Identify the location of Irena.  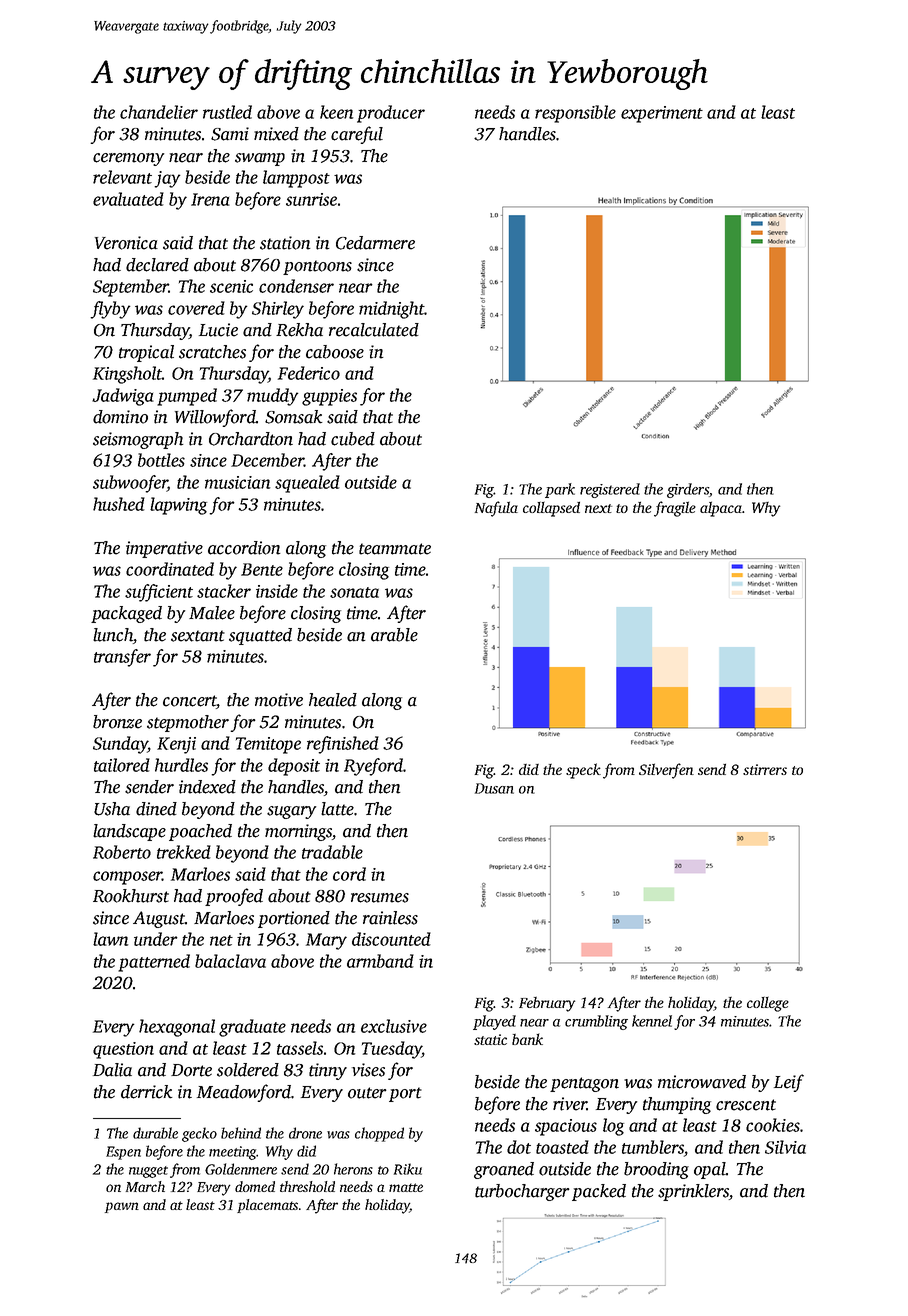
(210, 199).
